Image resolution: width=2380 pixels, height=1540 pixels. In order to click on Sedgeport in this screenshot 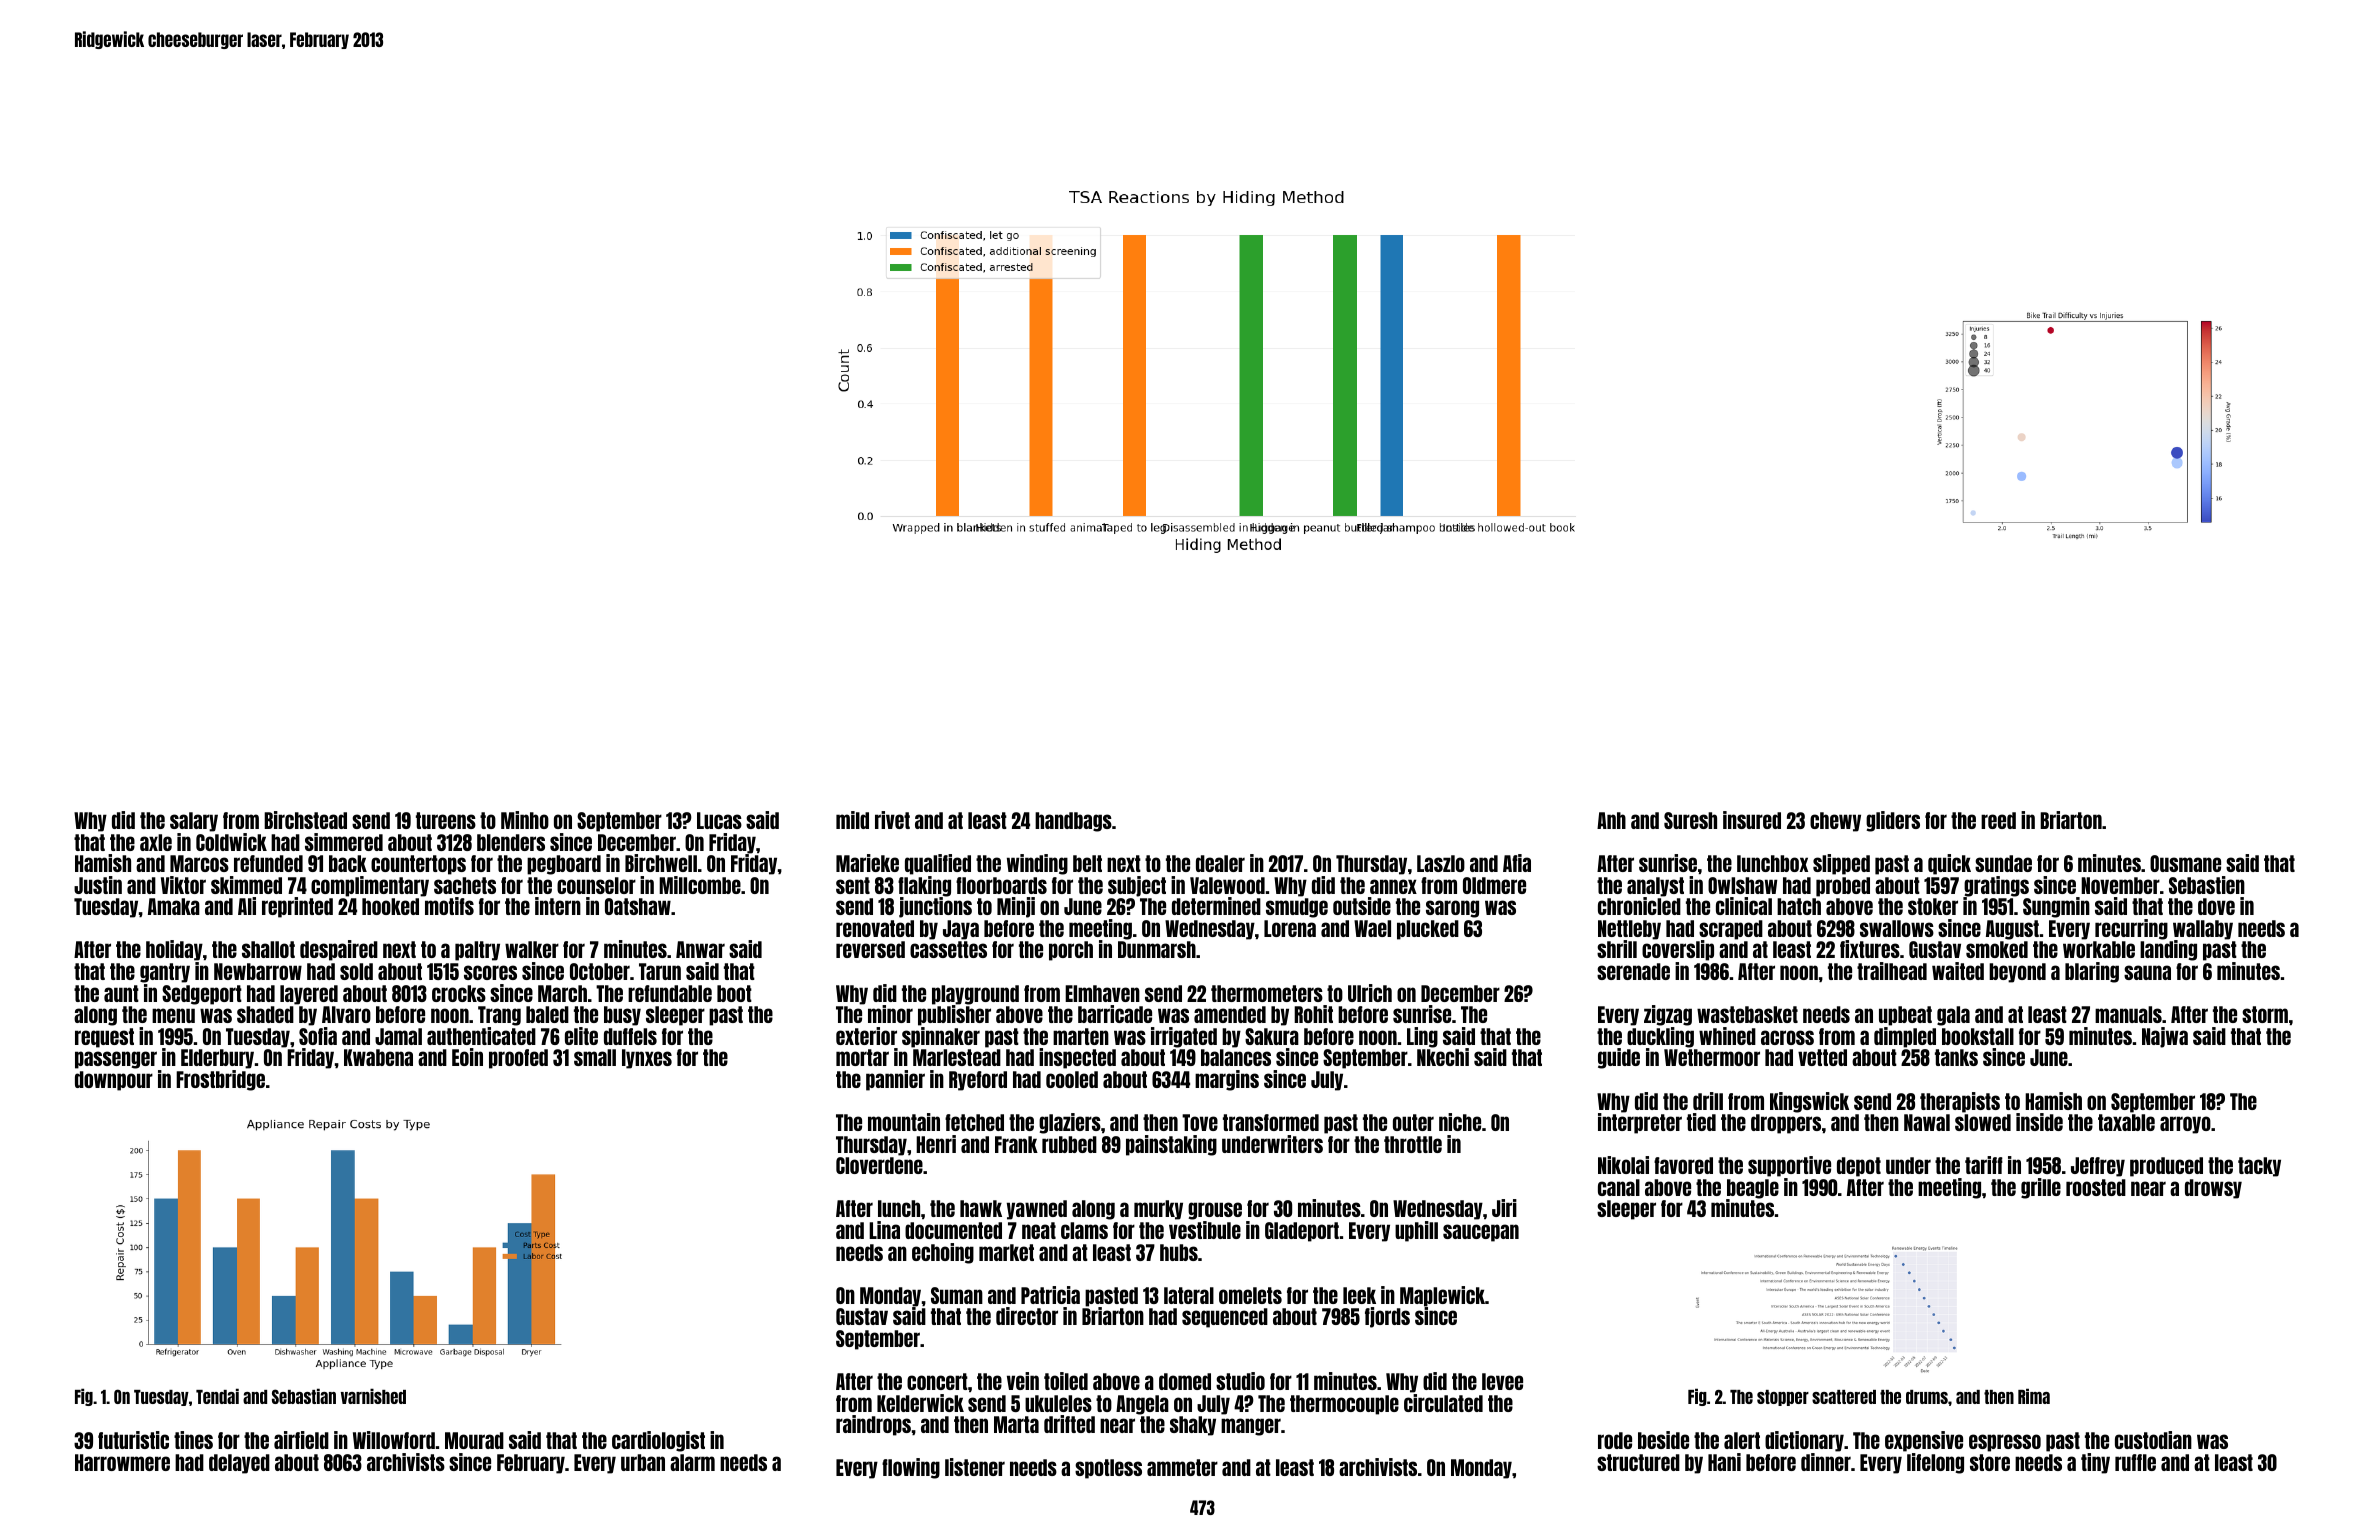, I will do `click(202, 995)`.
